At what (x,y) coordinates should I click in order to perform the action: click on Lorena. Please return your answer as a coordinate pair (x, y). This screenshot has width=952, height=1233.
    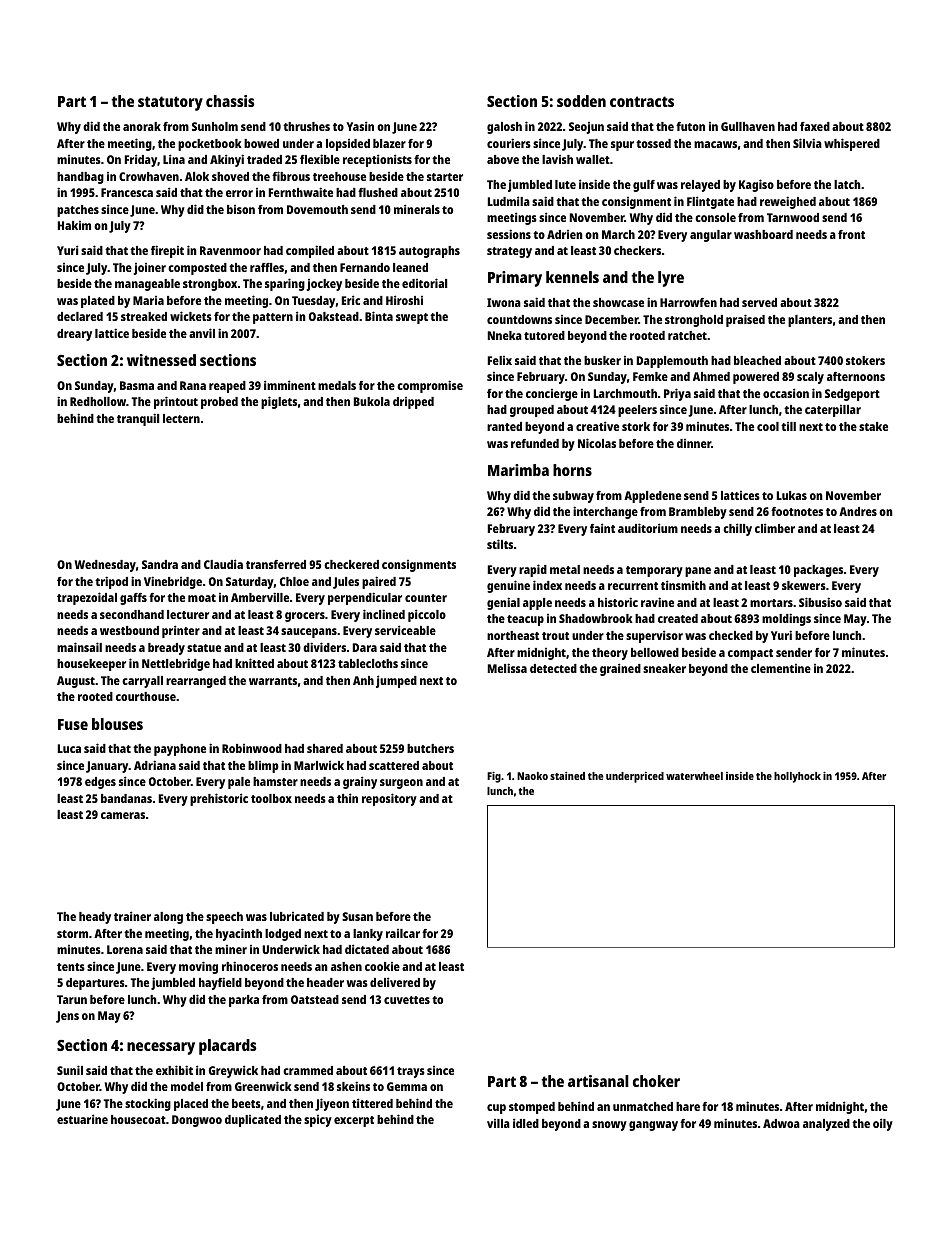
    Looking at the image, I should click on (125, 949).
